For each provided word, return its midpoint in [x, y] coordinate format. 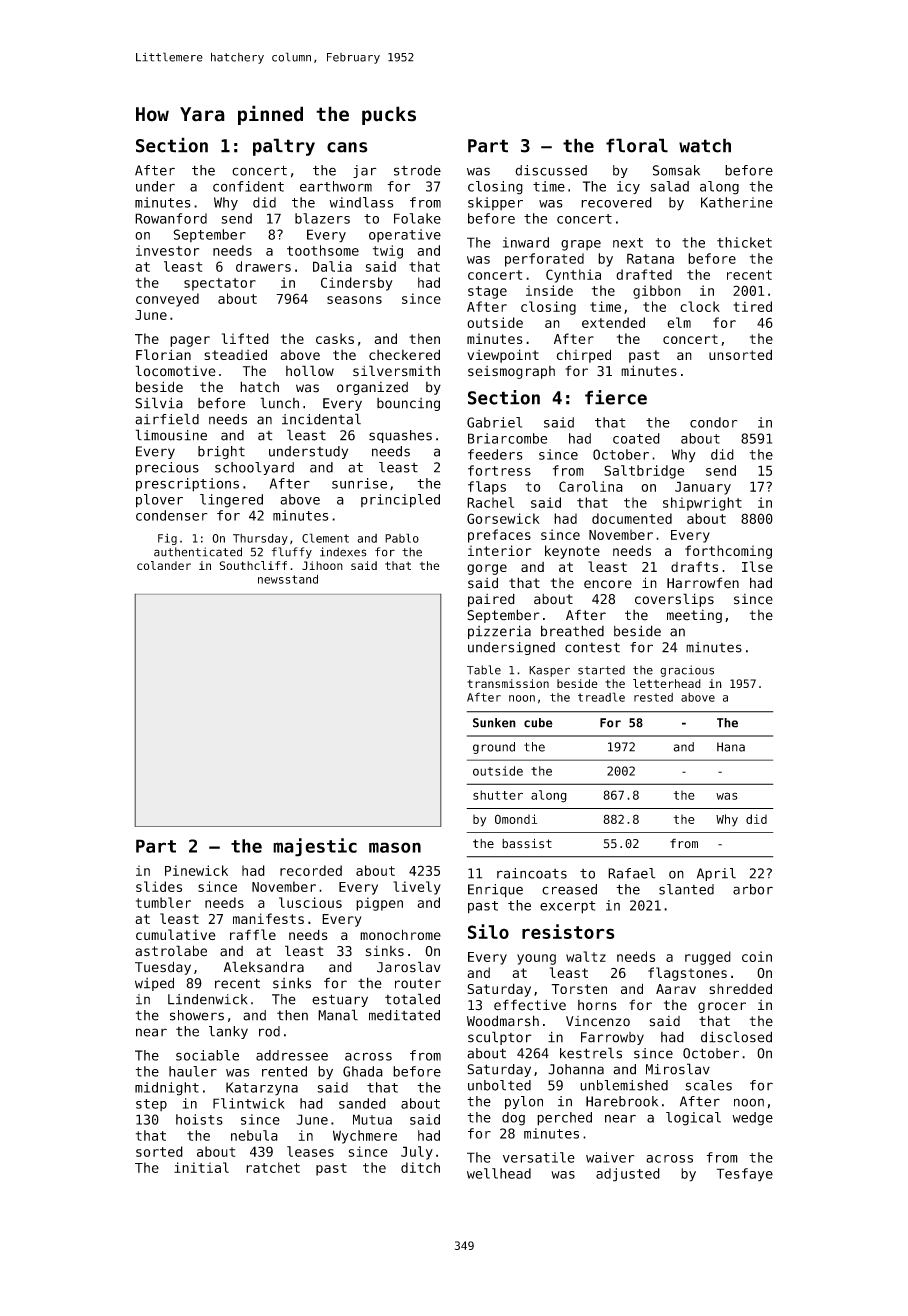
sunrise [359, 483]
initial [201, 1167]
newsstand [288, 579]
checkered [404, 354]
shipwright [702, 504]
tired [752, 306]
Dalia [332, 266]
